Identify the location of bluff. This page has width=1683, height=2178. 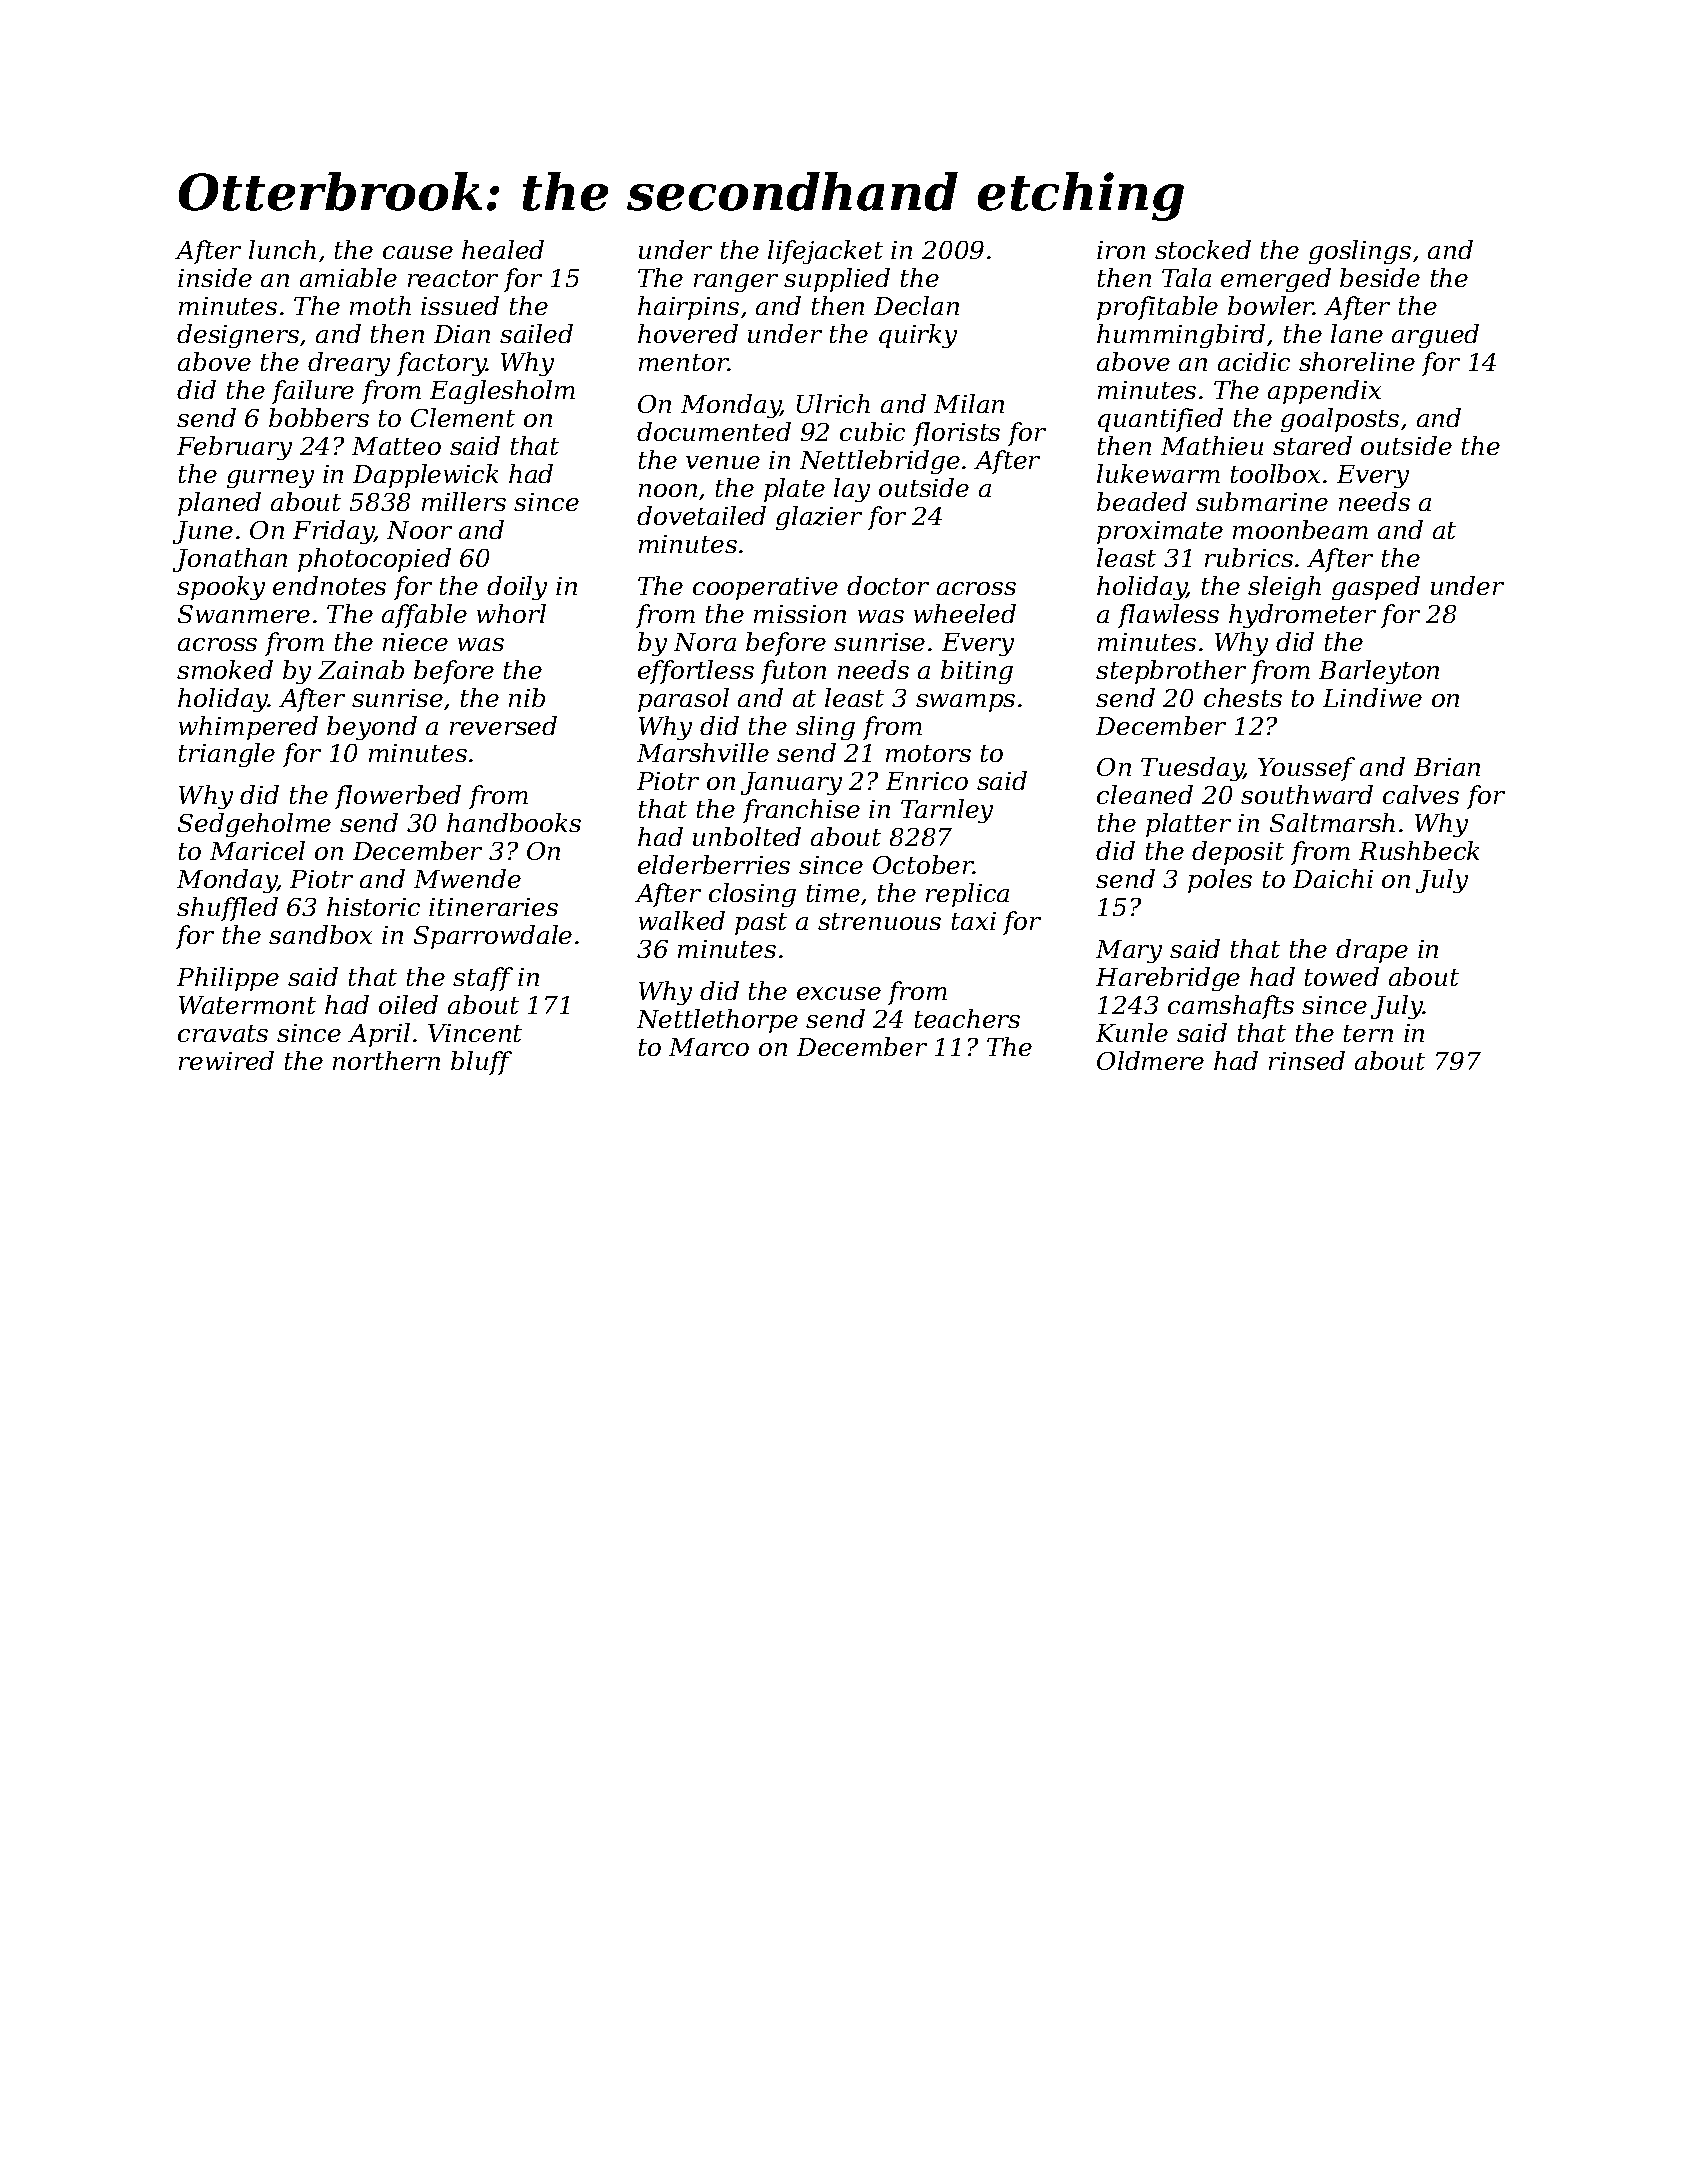
(481, 1063).
